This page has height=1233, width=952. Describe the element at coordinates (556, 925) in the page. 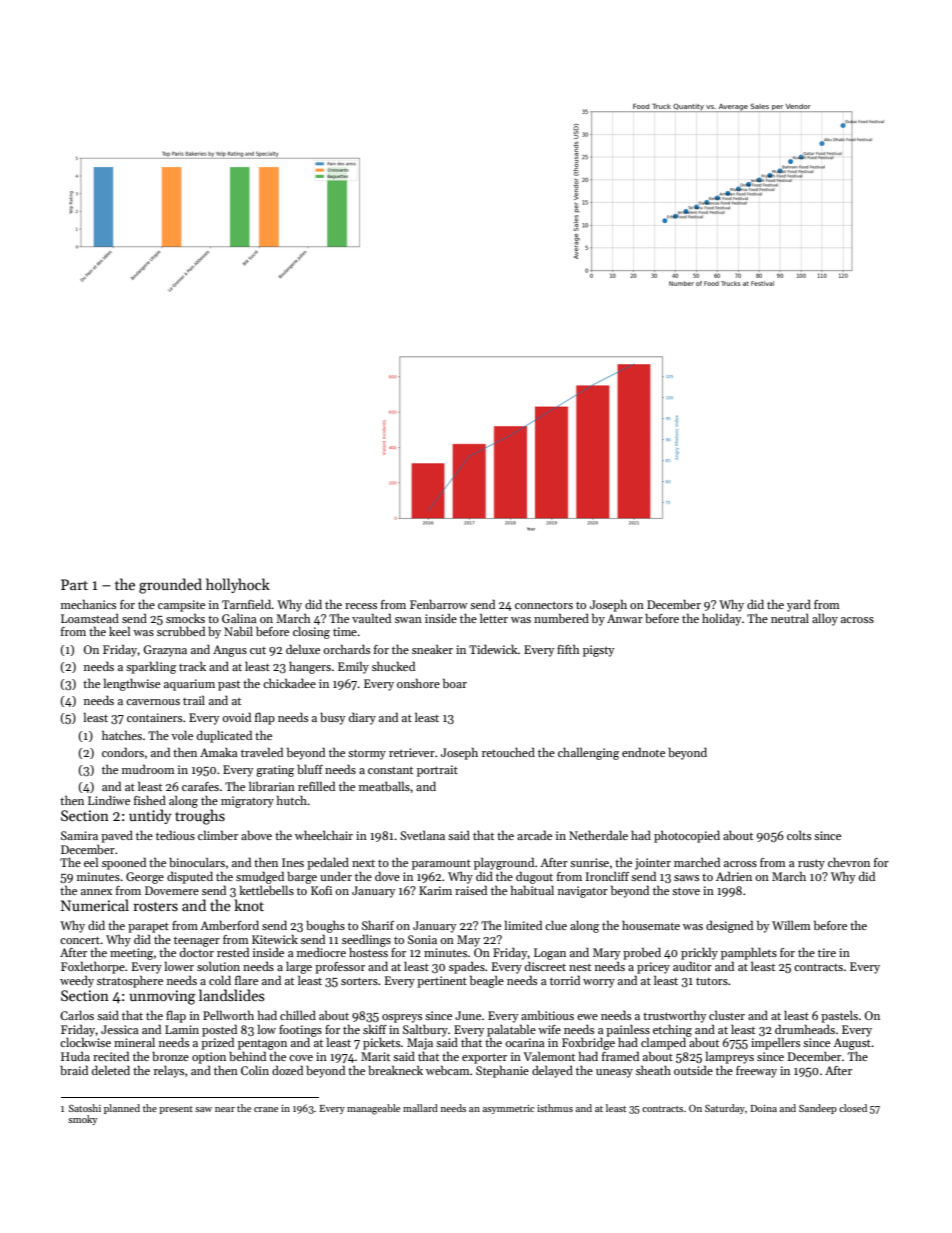

I see `clue` at that location.
